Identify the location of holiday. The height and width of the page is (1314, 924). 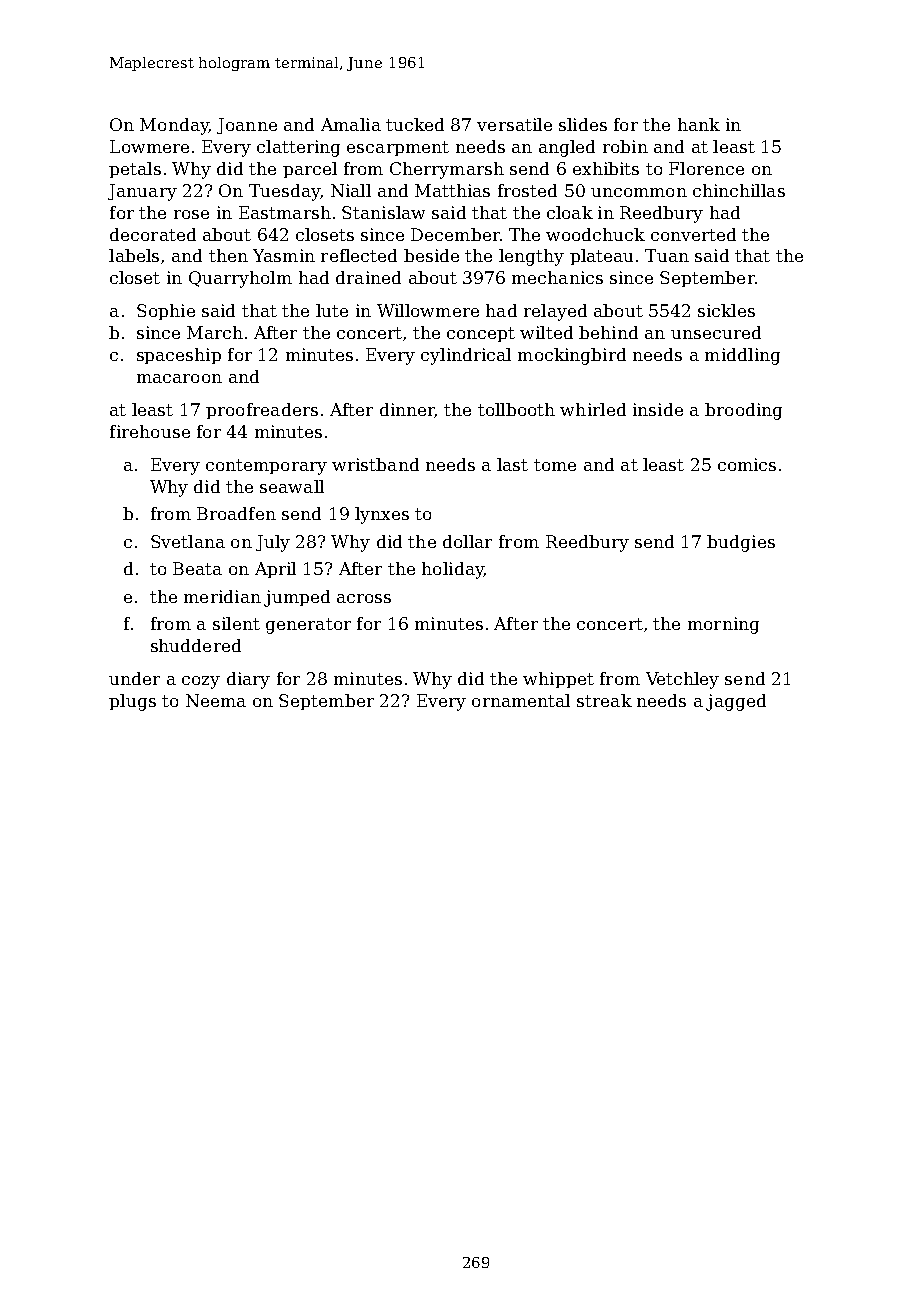
(453, 570).
